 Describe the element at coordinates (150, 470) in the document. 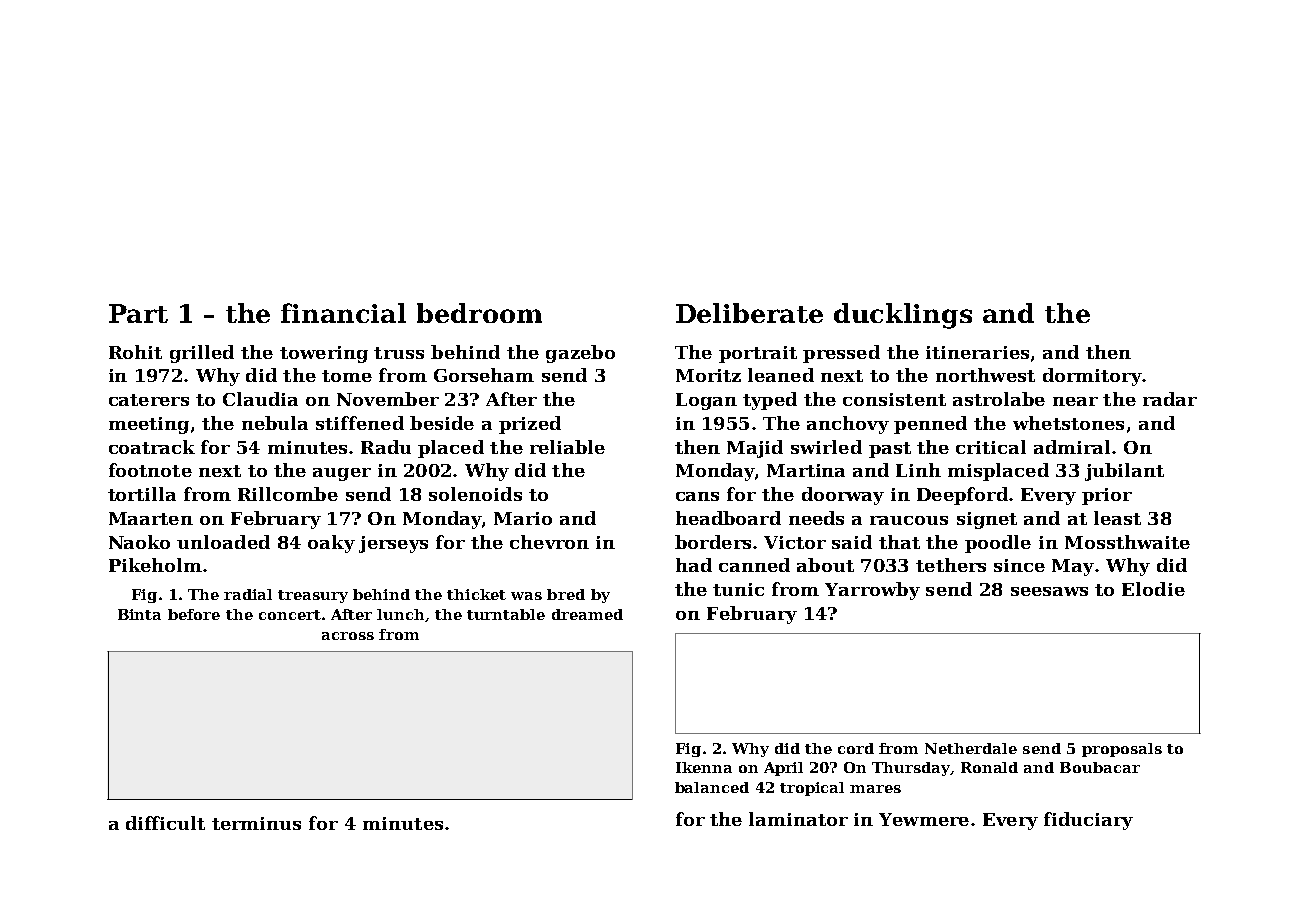

I see `footnote` at that location.
